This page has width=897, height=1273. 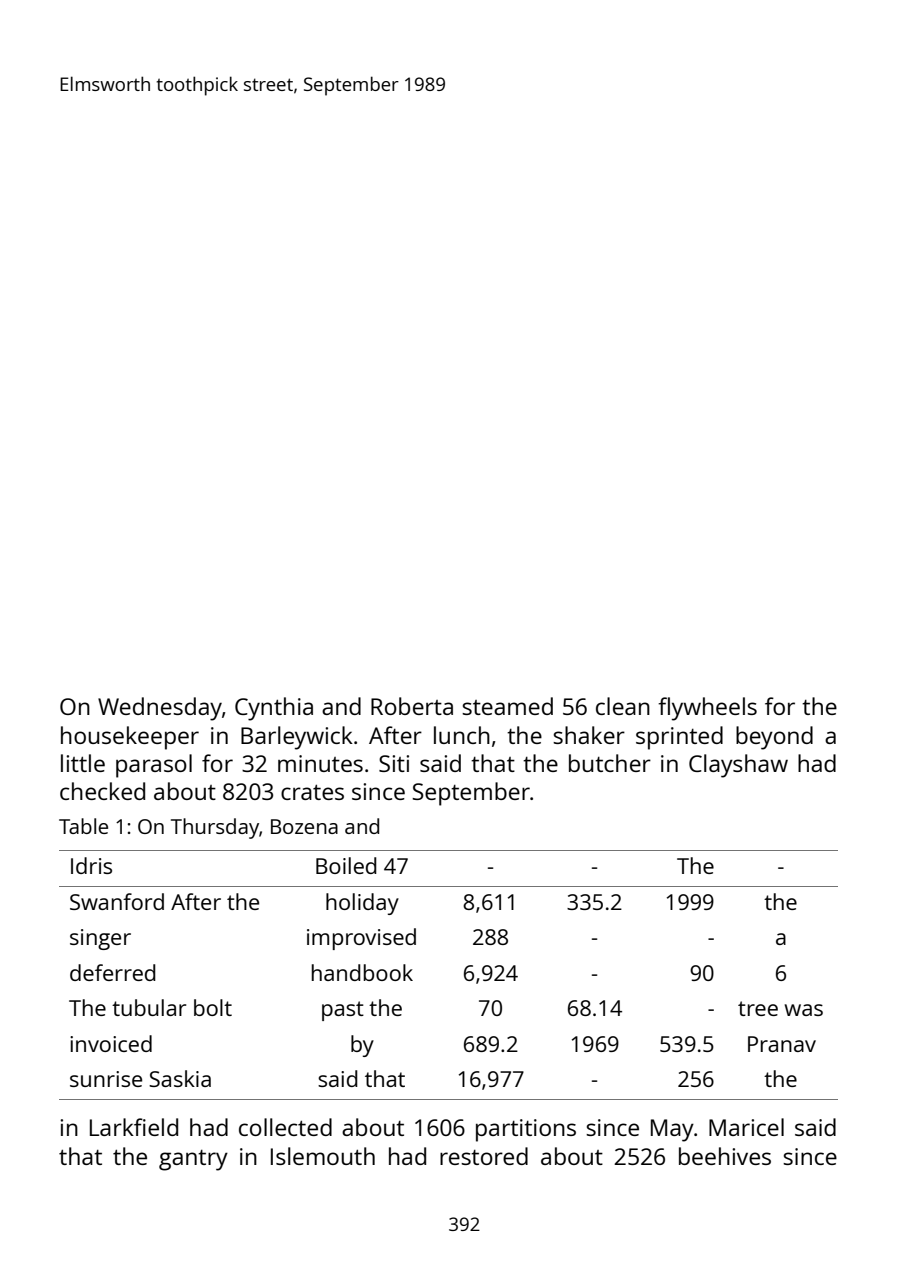 What do you see at coordinates (111, 1043) in the page?
I see `invoiced` at bounding box center [111, 1043].
